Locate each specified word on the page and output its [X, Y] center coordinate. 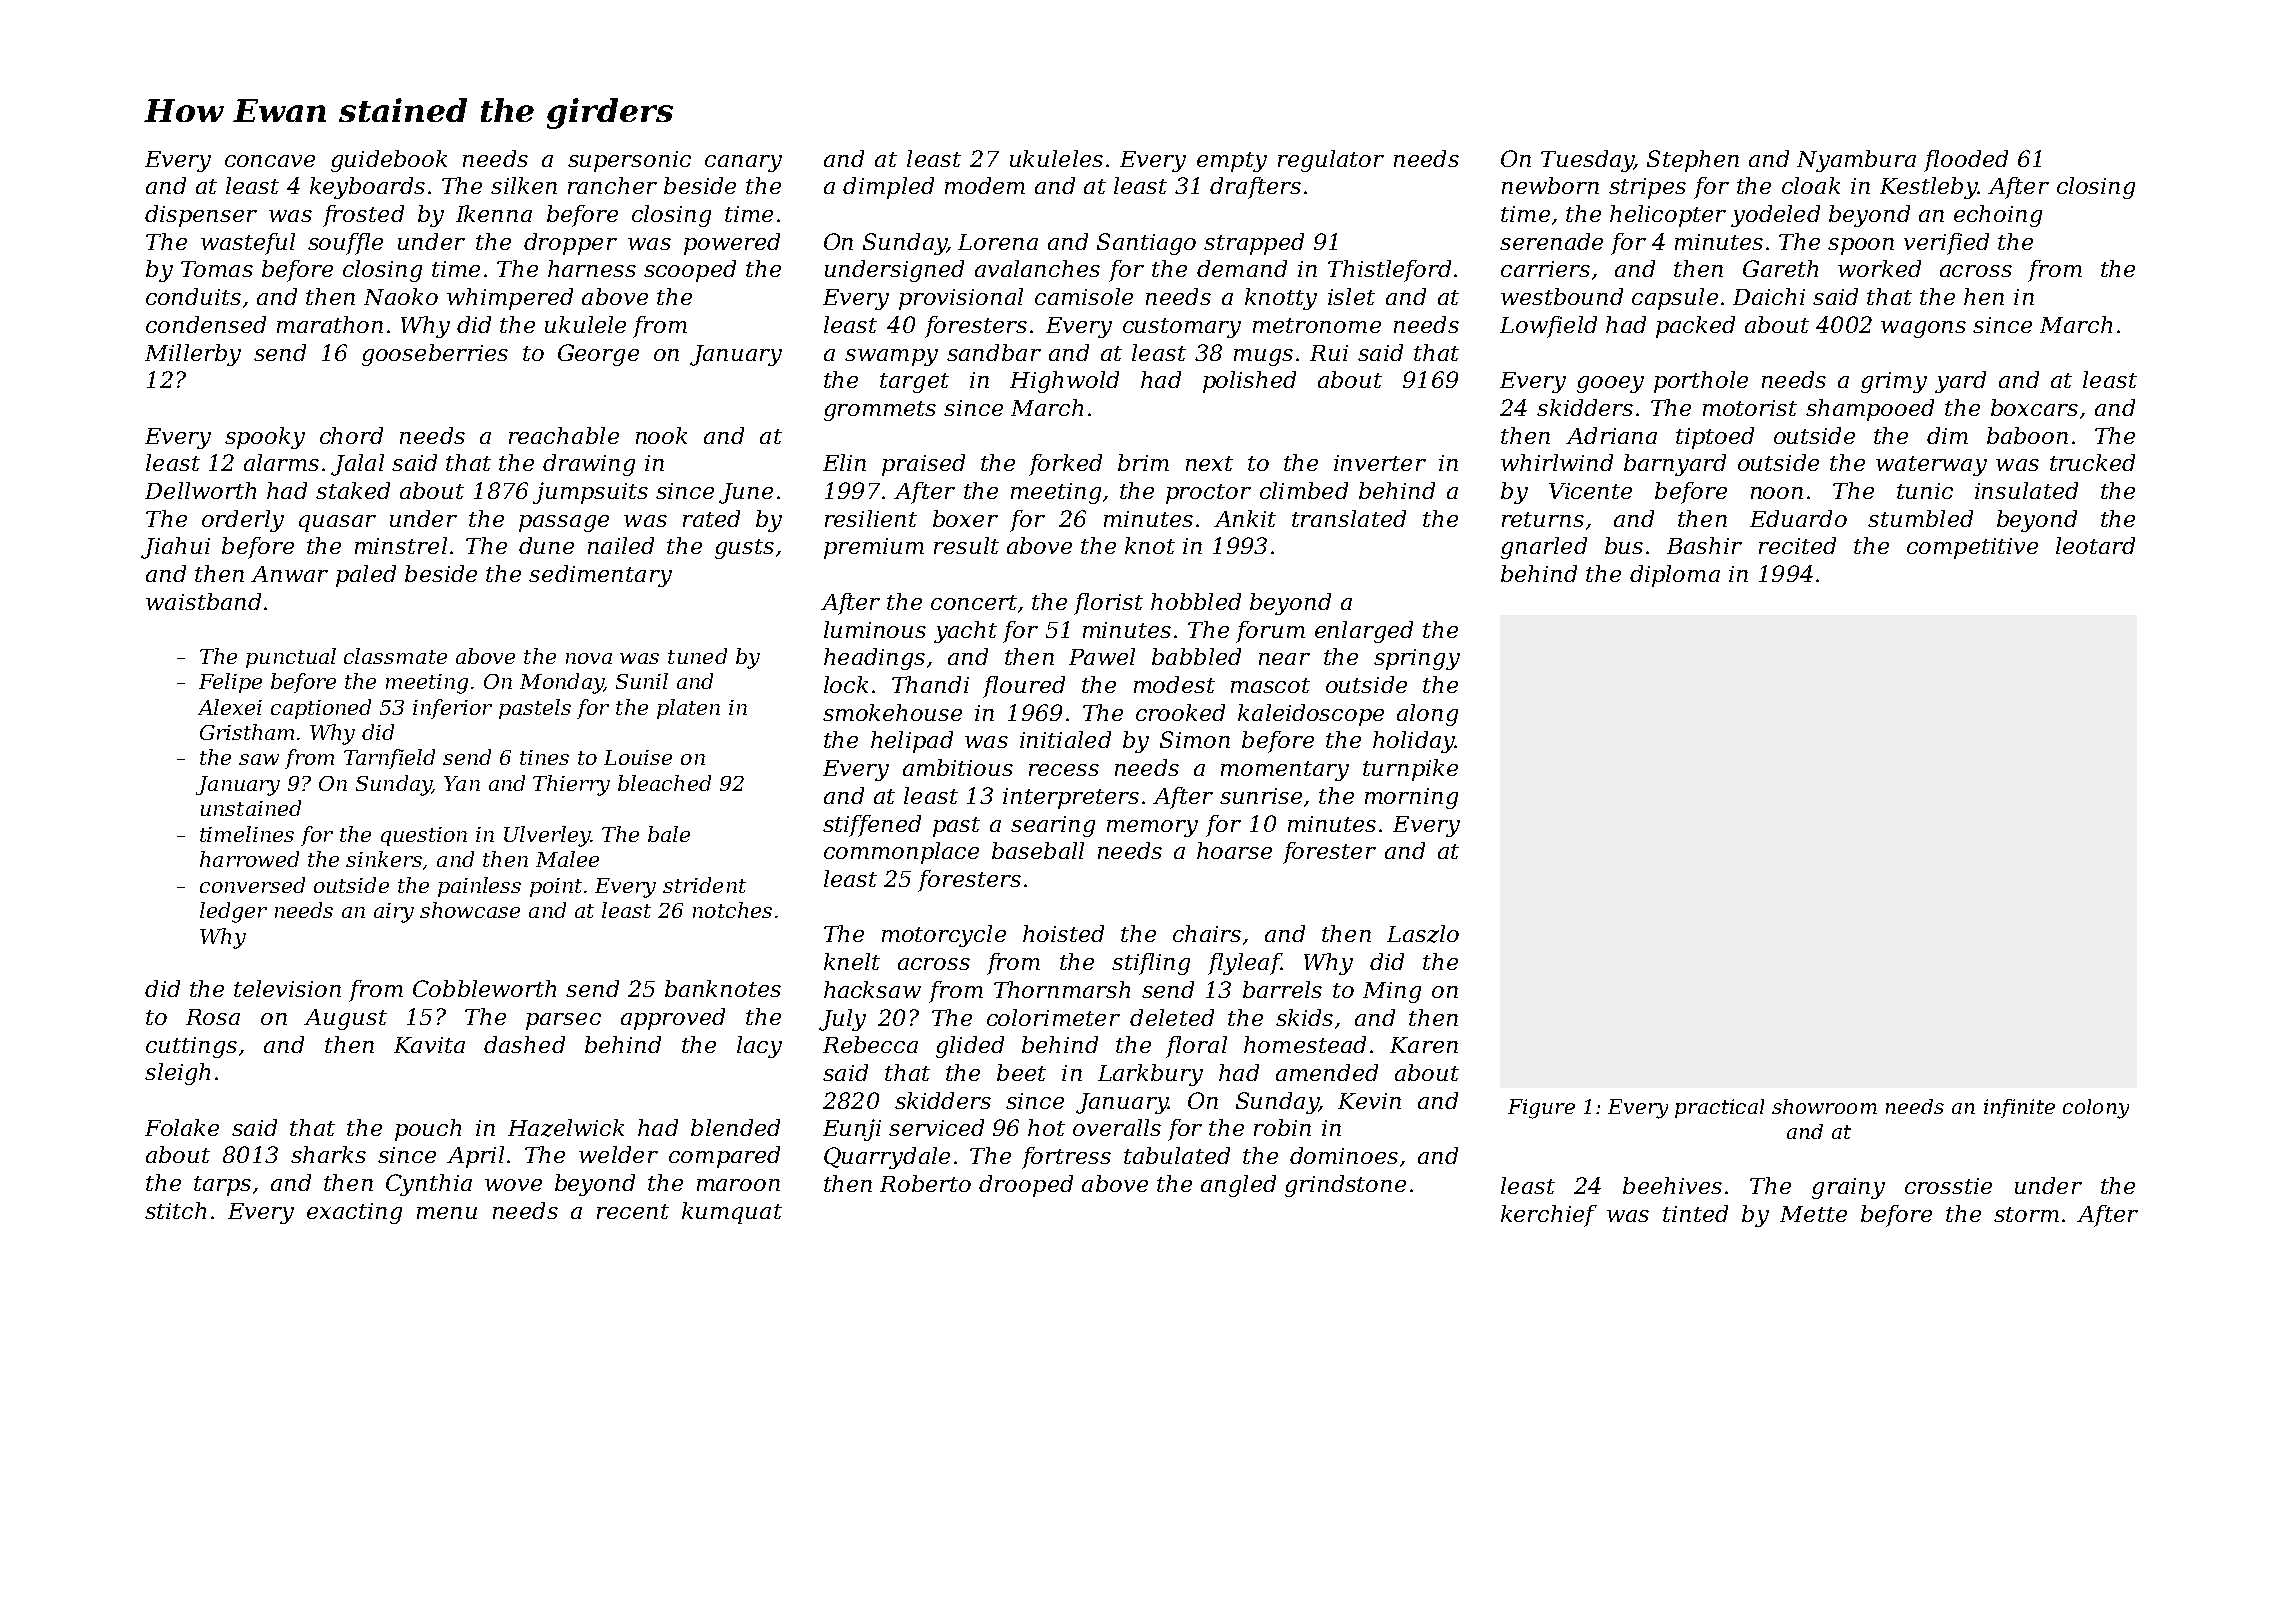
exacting [354, 1213]
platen [688, 709]
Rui [1329, 353]
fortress [1066, 1158]
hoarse [1234, 850]
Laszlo [1423, 934]
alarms [281, 462]
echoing [1998, 216]
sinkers [384, 859]
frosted [363, 216]
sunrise [1261, 796]
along [1427, 715]
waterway [1931, 466]
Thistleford [1389, 271]
